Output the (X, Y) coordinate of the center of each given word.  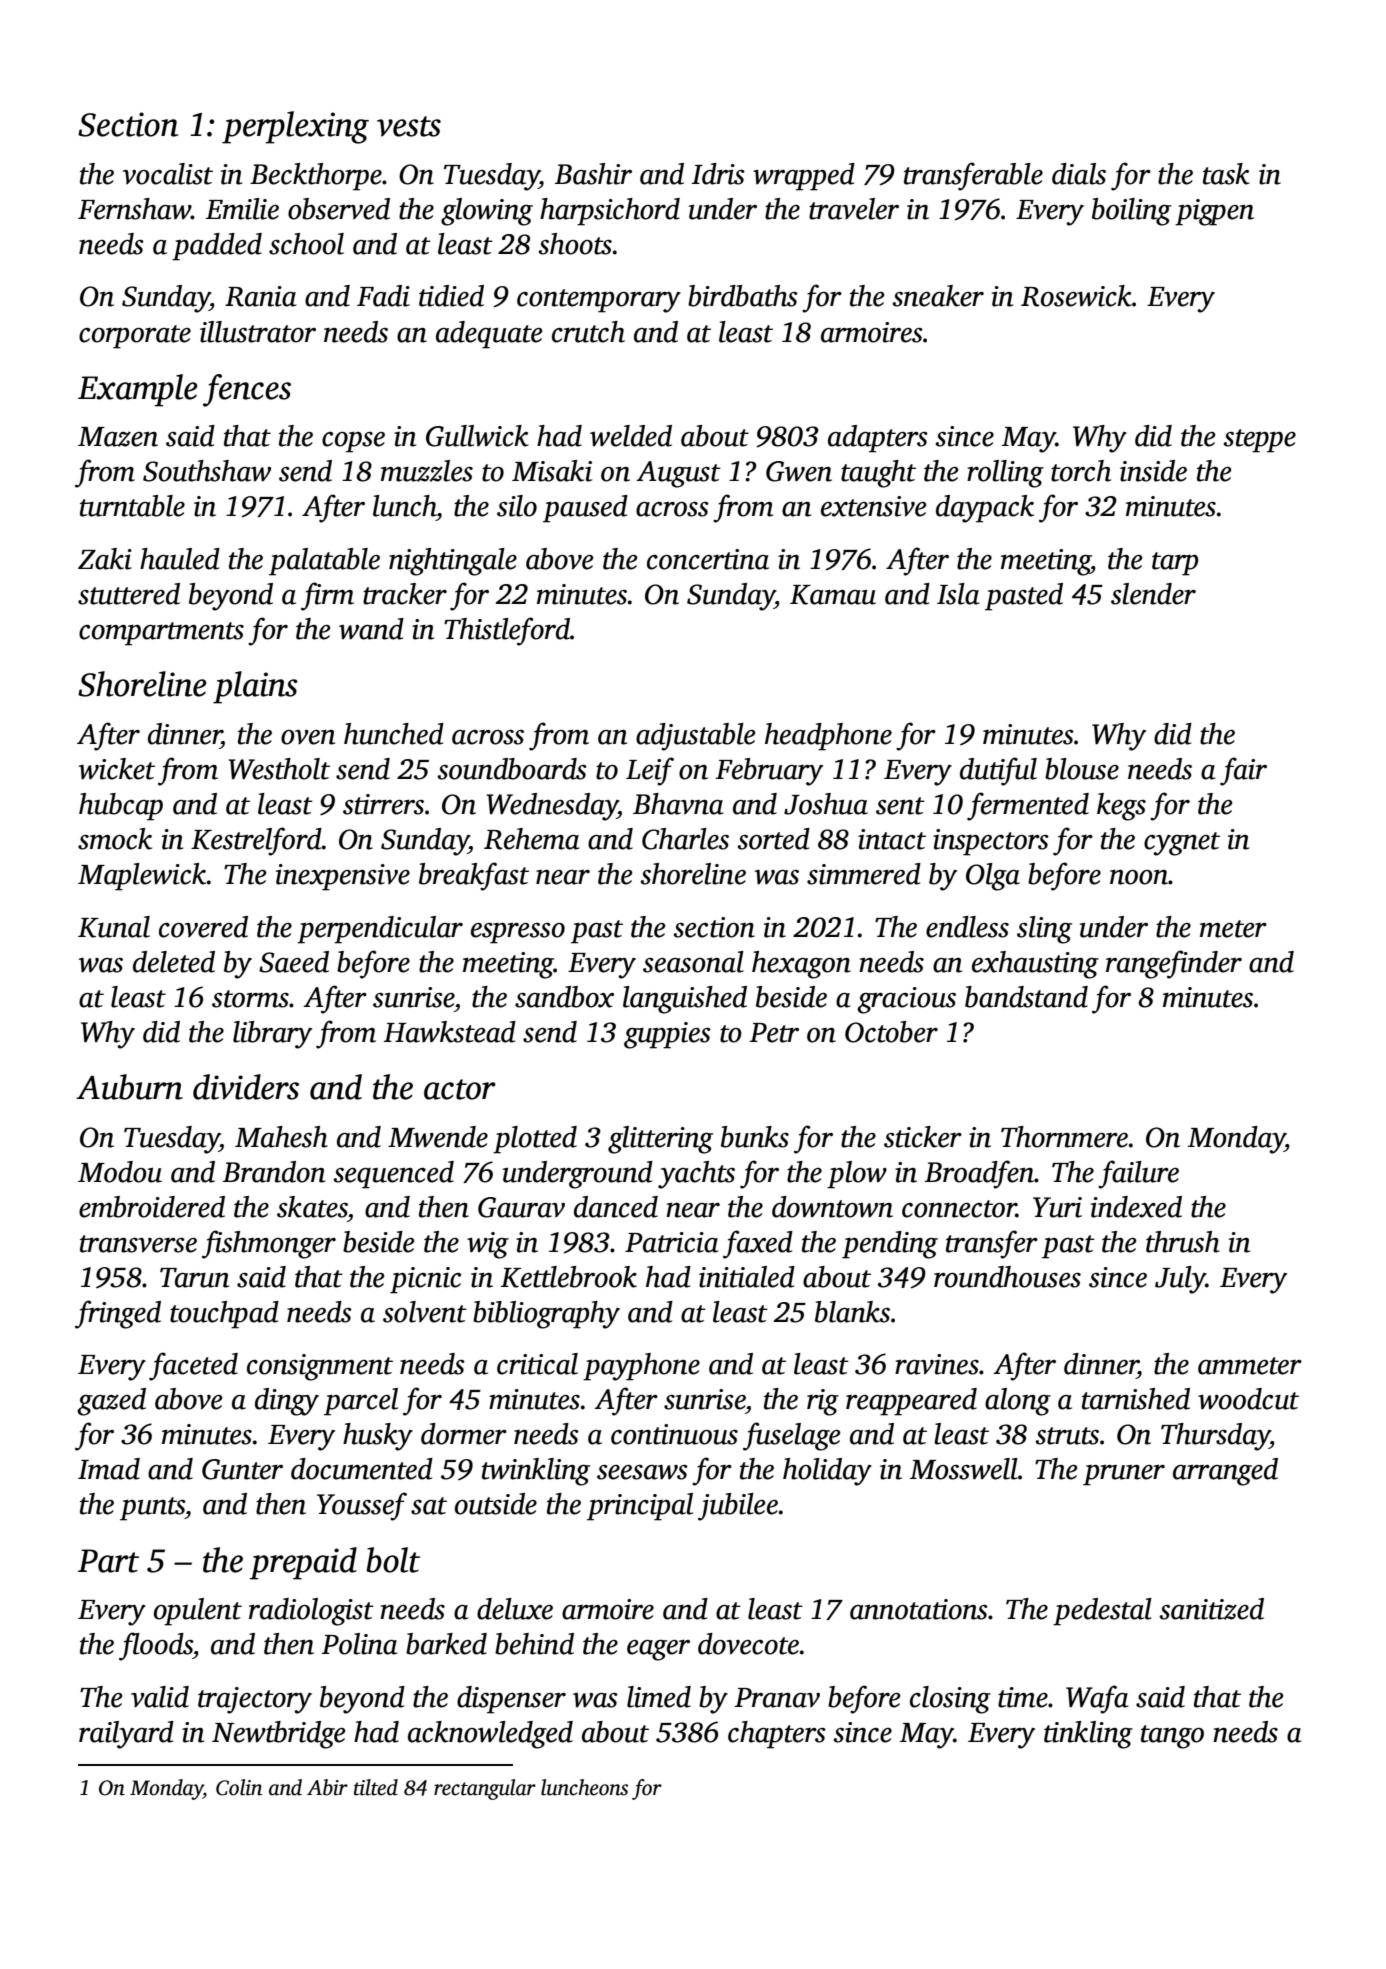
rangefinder (1174, 964)
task (1226, 174)
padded (217, 247)
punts (152, 1509)
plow (857, 1175)
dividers (246, 1087)
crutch (588, 332)
